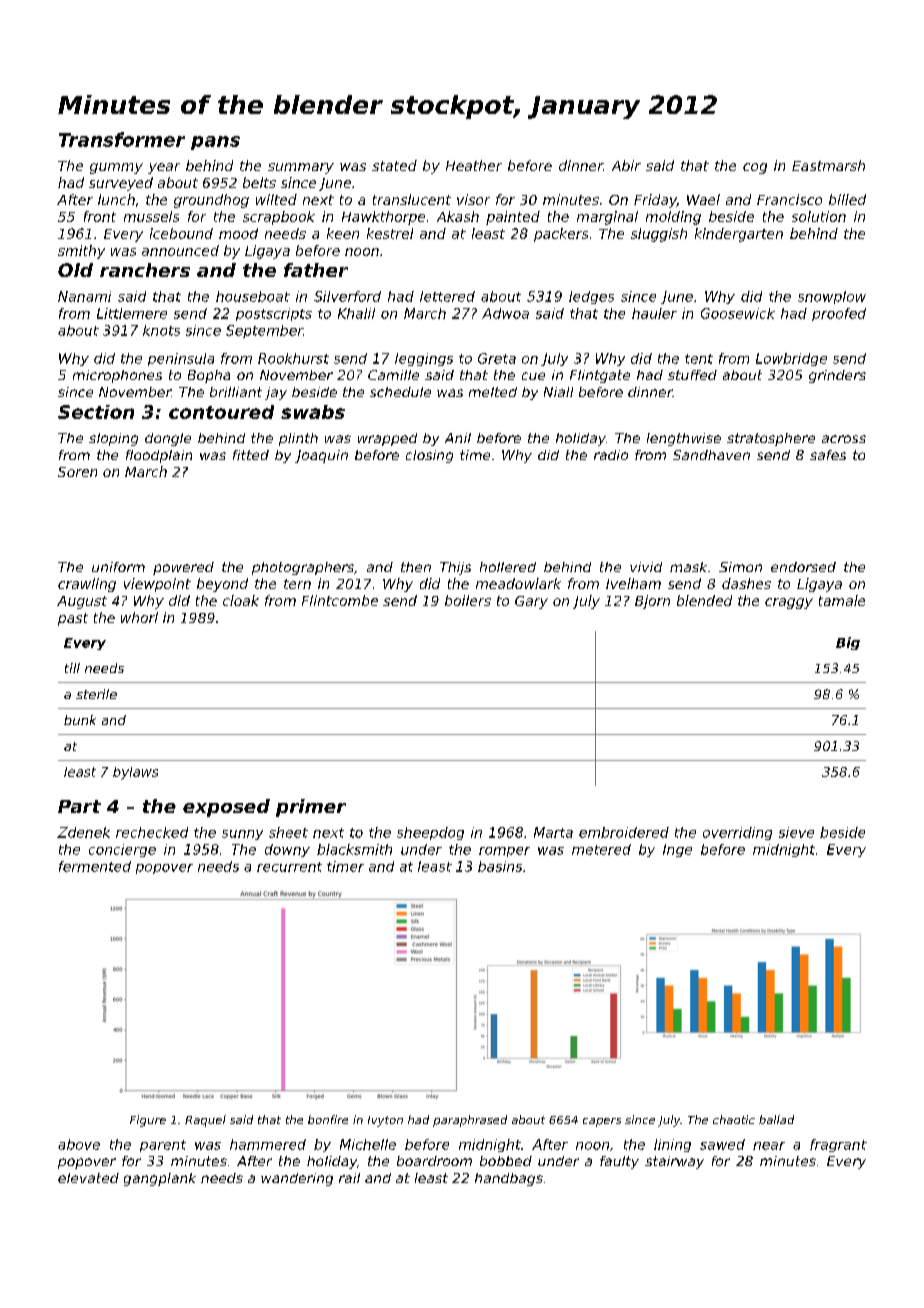  Describe the element at coordinates (87, 585) in the screenshot. I see `crawling` at that location.
